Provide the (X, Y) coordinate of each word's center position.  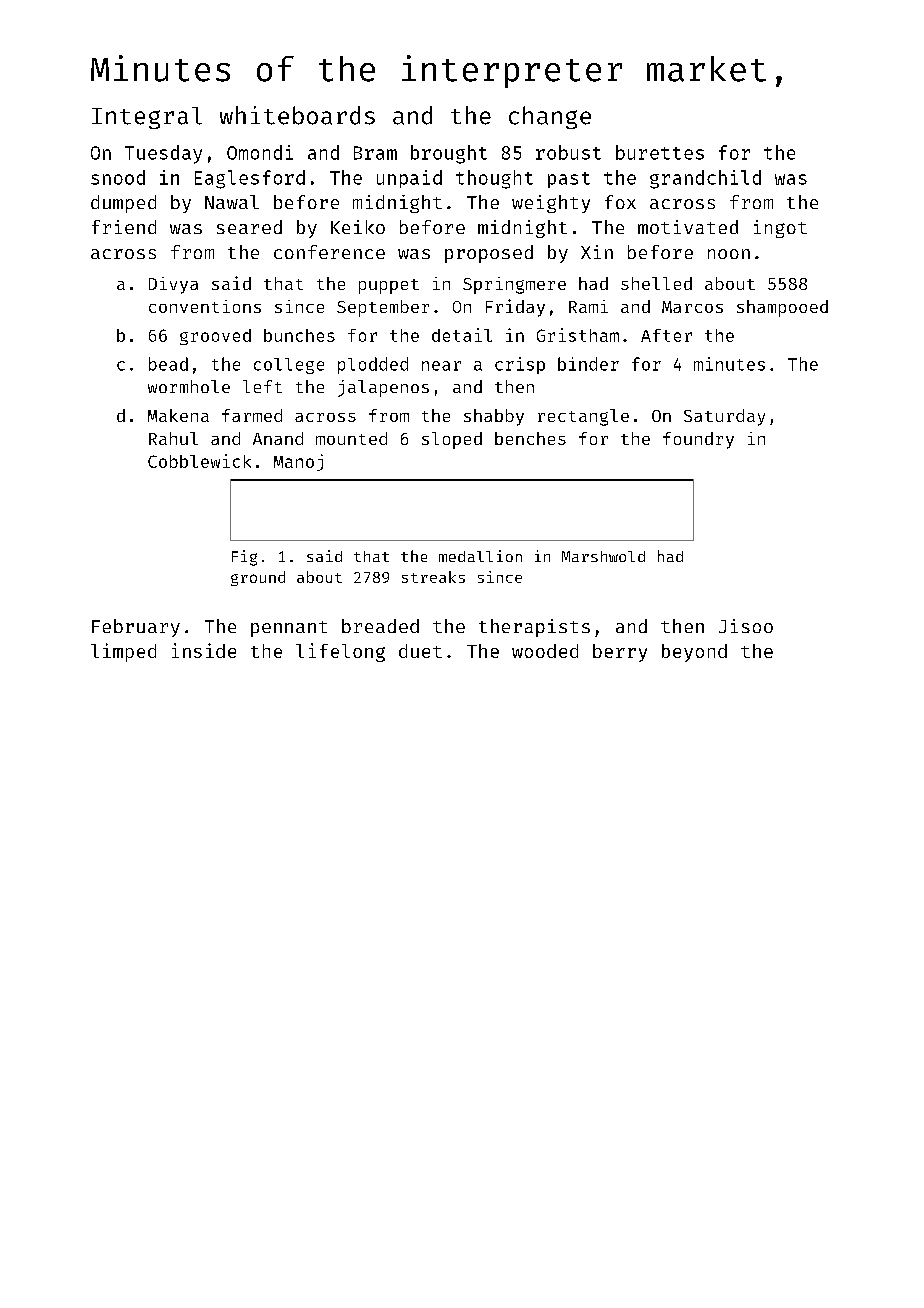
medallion (480, 556)
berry (620, 653)
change (550, 117)
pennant (289, 629)
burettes (660, 152)
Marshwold (603, 556)
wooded (545, 651)
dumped (123, 204)
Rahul (173, 438)
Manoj (298, 462)
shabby (494, 417)
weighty (551, 204)
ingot (780, 229)
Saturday (724, 417)
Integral (147, 118)
